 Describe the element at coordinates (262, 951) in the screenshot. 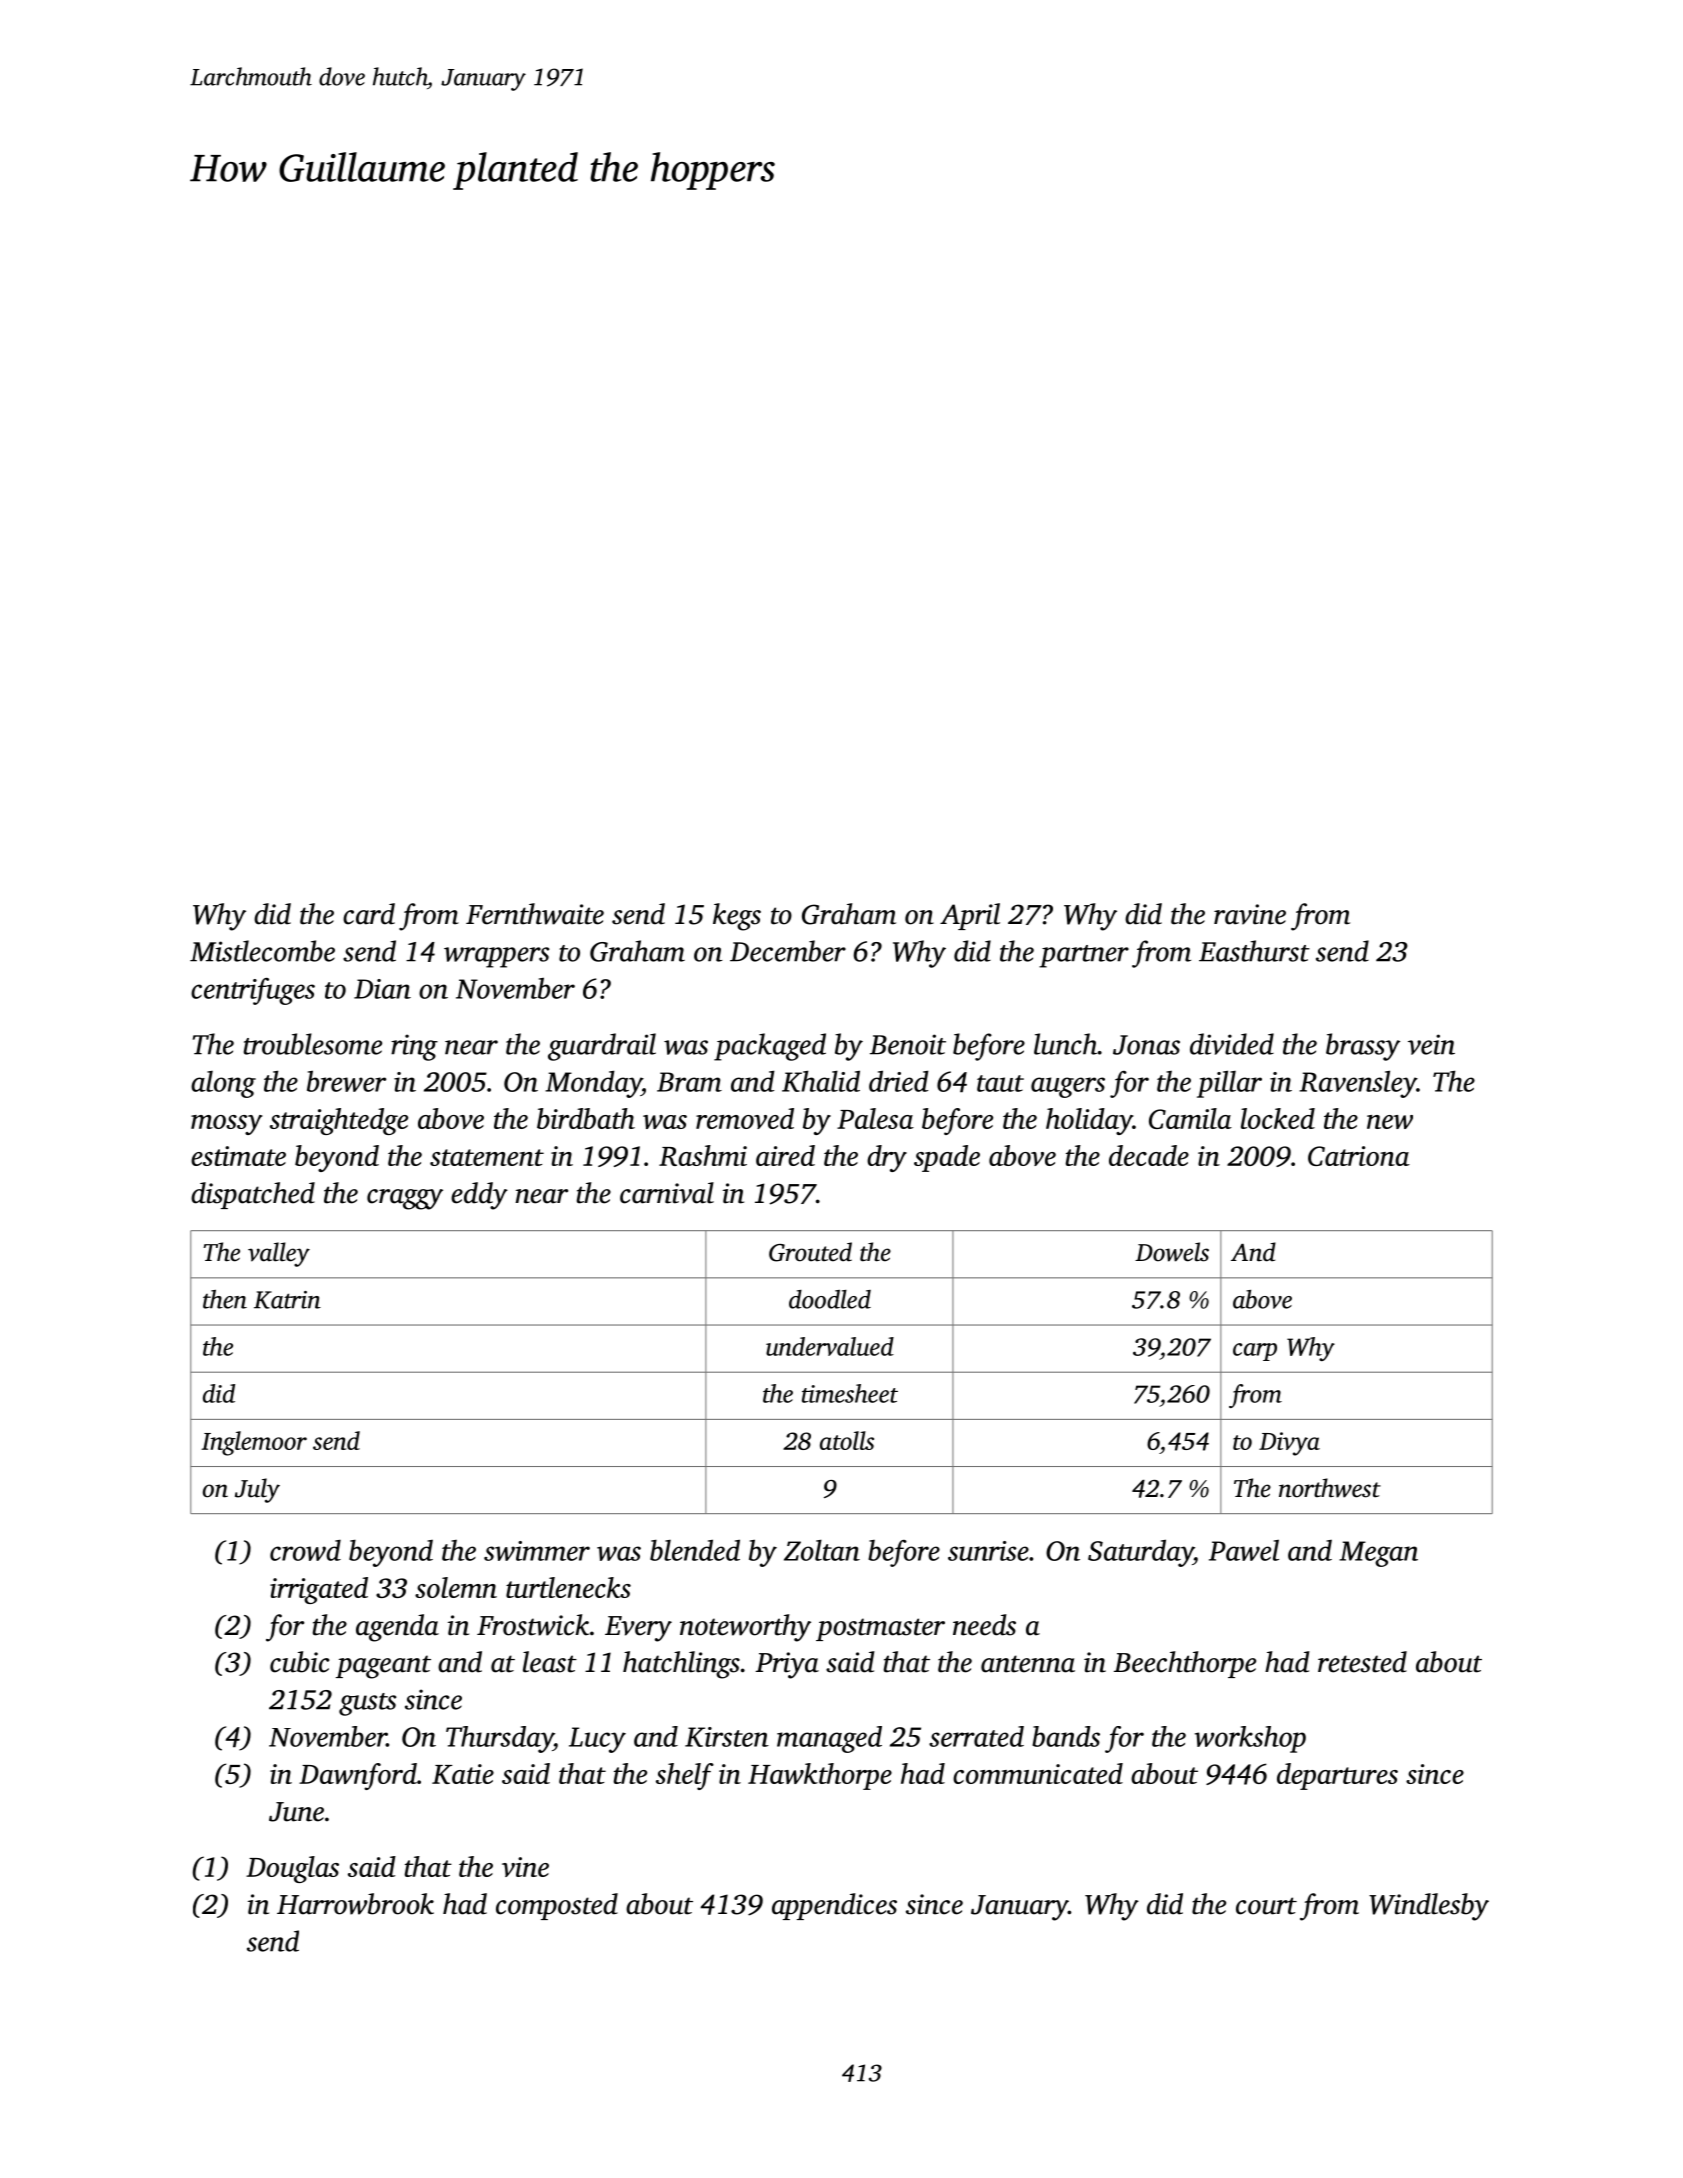

I see `Mistlecombe` at that location.
